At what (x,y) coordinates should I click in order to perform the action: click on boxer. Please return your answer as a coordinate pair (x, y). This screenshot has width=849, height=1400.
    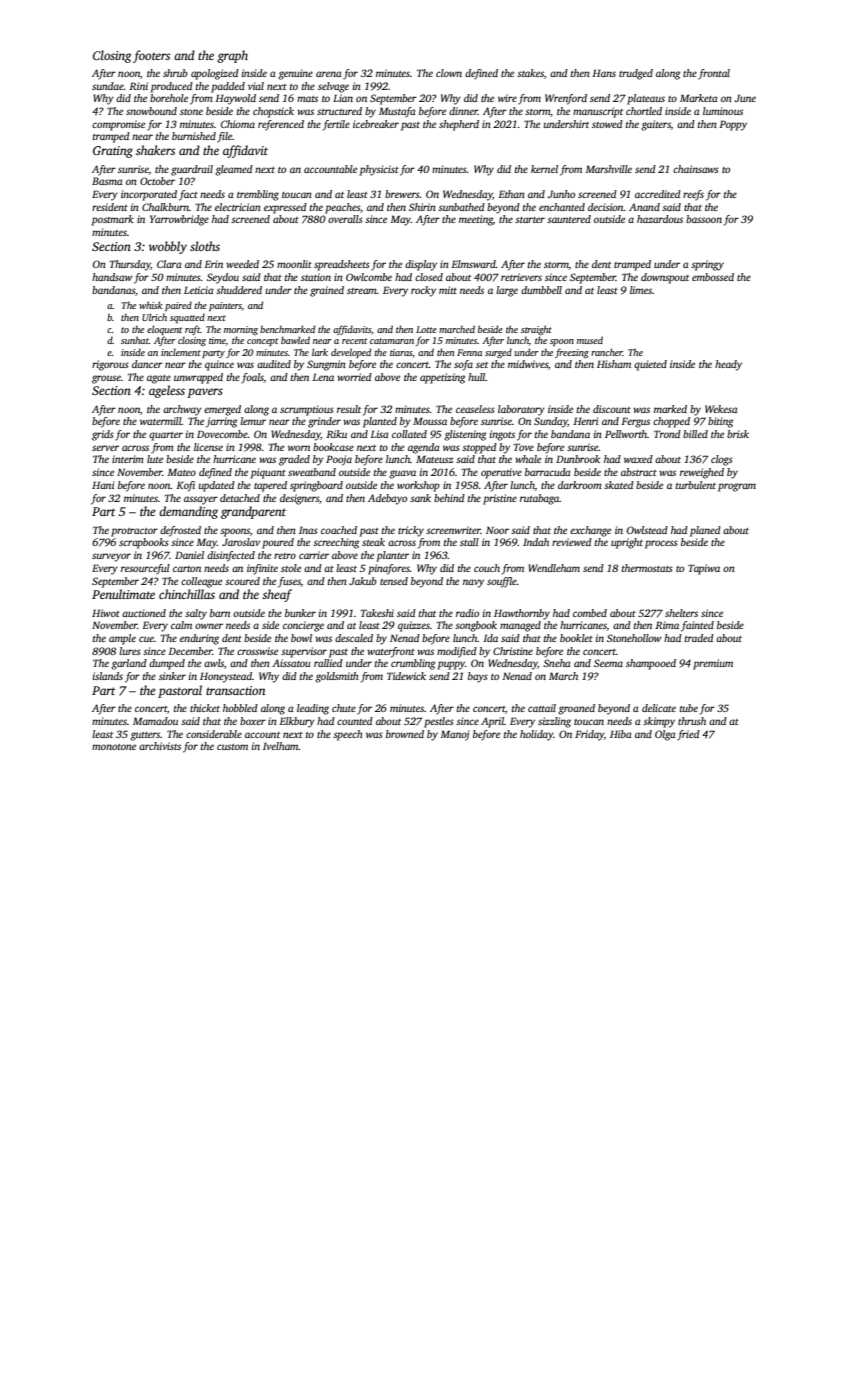
    Looking at the image, I should click on (253, 721).
